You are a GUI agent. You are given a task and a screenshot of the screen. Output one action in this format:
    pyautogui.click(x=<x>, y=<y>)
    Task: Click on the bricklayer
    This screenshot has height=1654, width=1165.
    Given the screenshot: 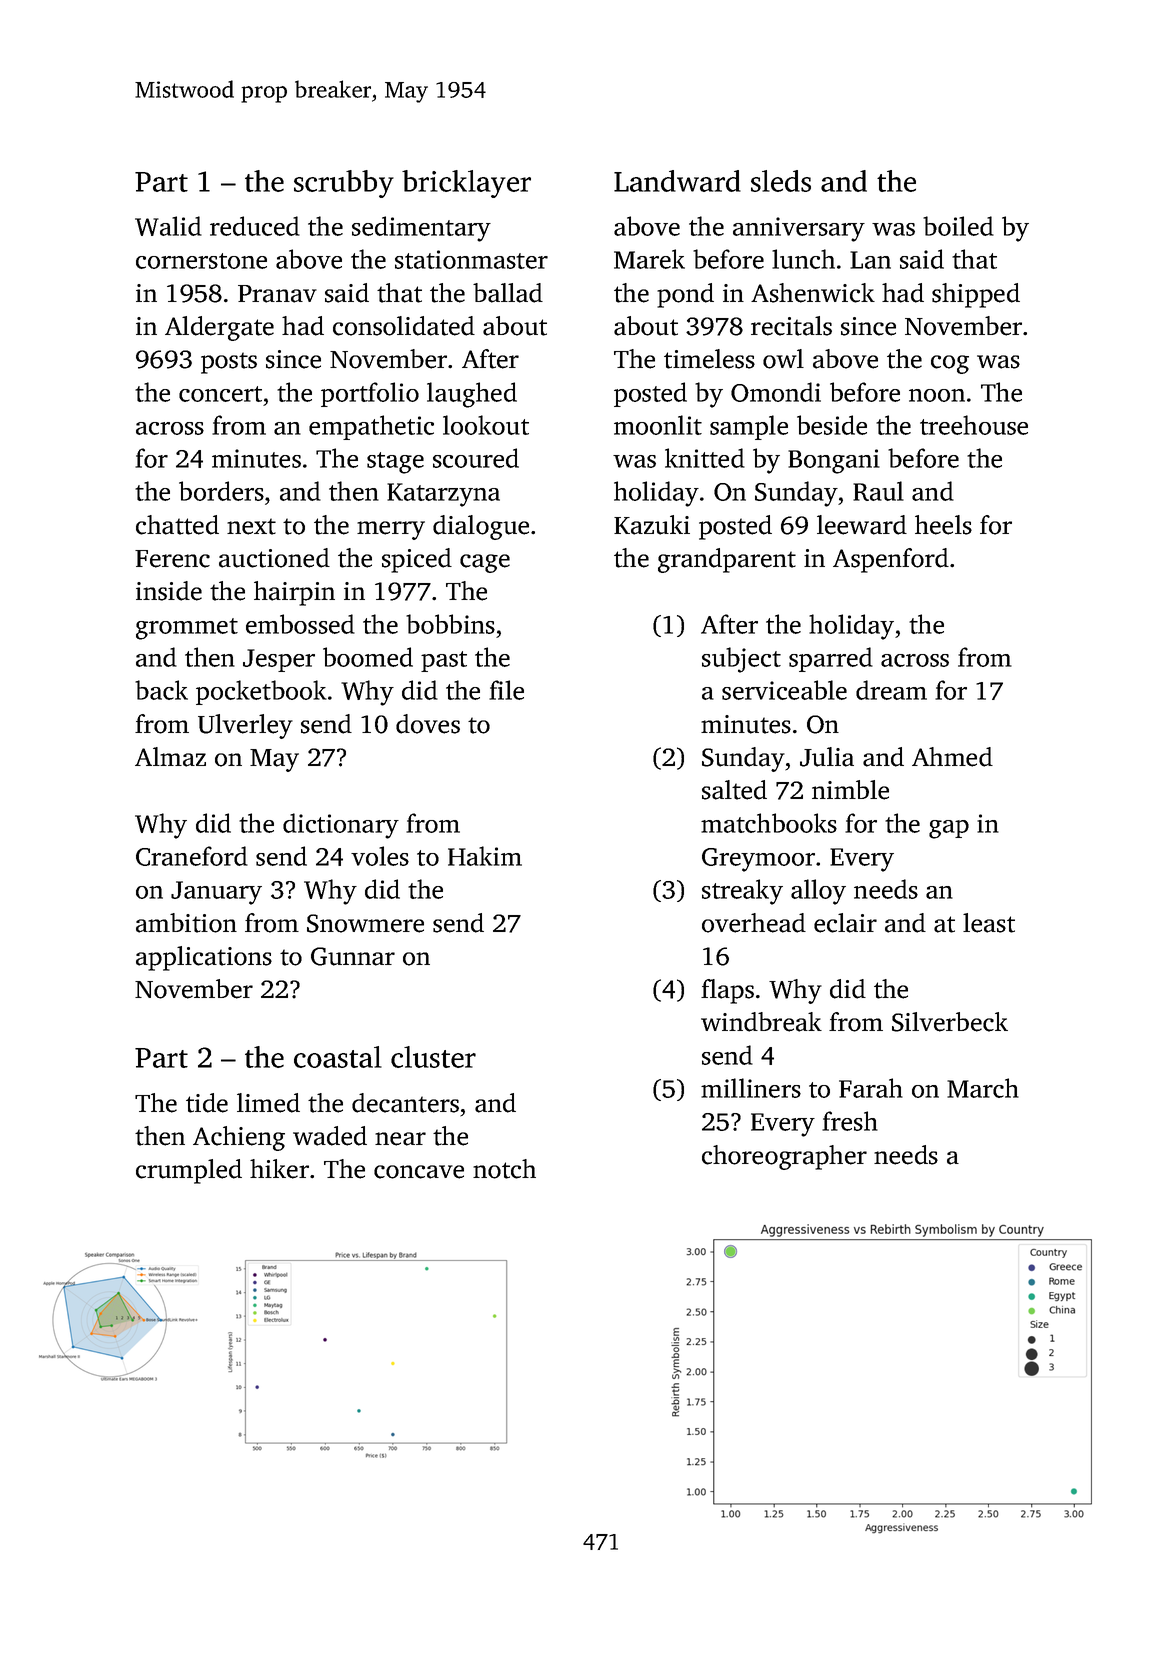 What is the action you would take?
    pyautogui.click(x=466, y=184)
